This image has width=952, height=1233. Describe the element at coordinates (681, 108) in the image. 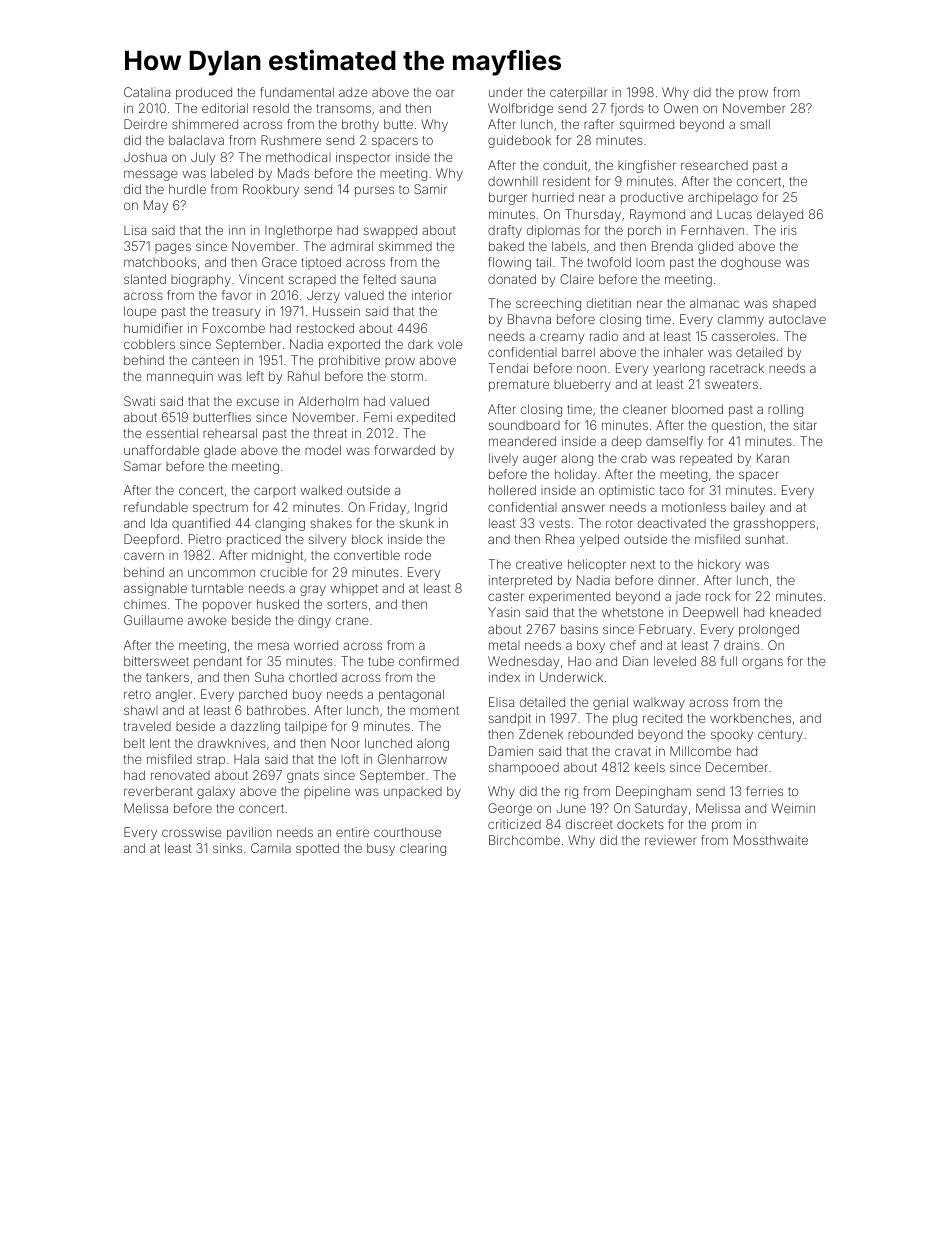

I see `Owen` at that location.
